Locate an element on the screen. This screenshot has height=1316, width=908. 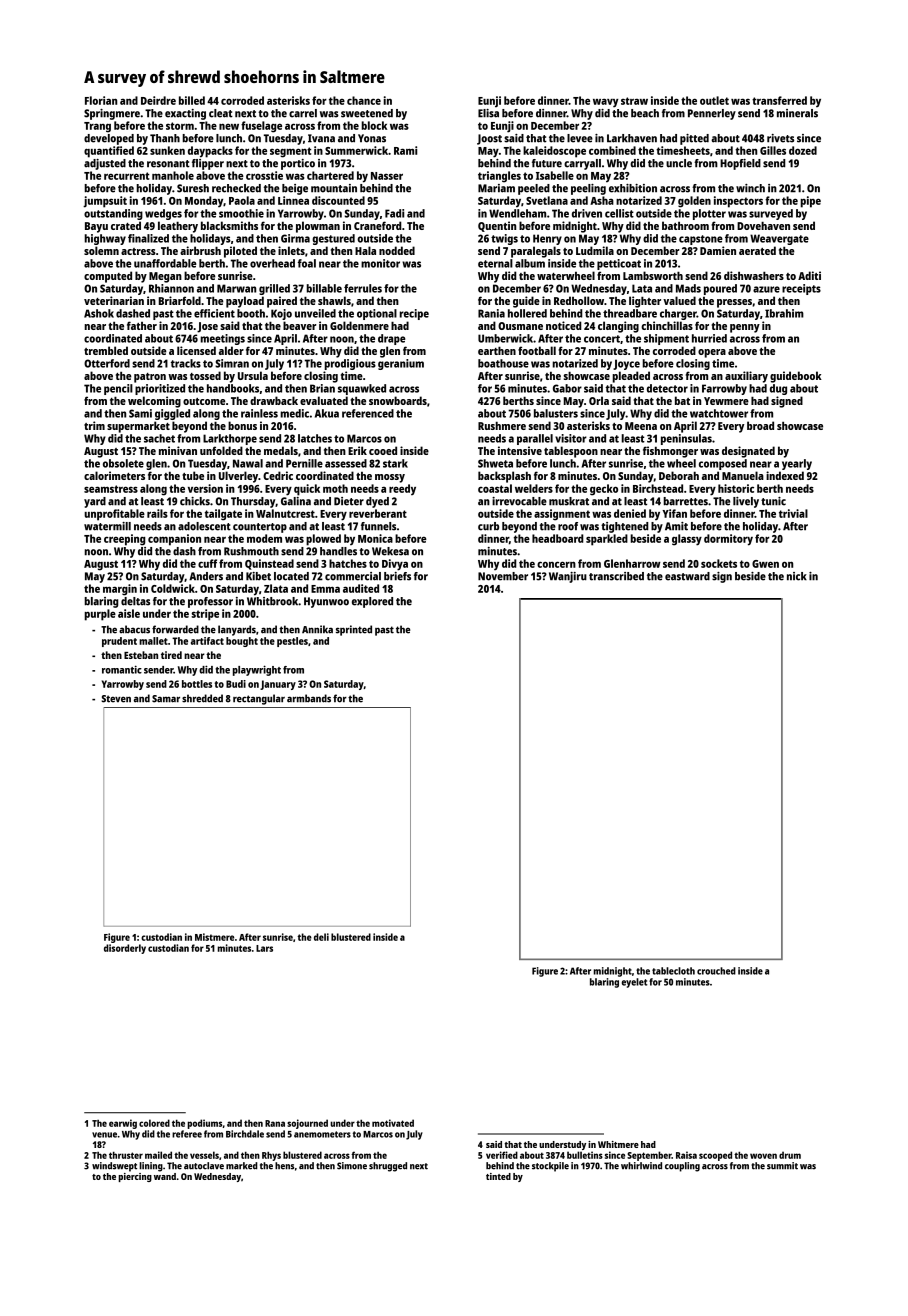
Lars is located at coordinates (264, 948).
